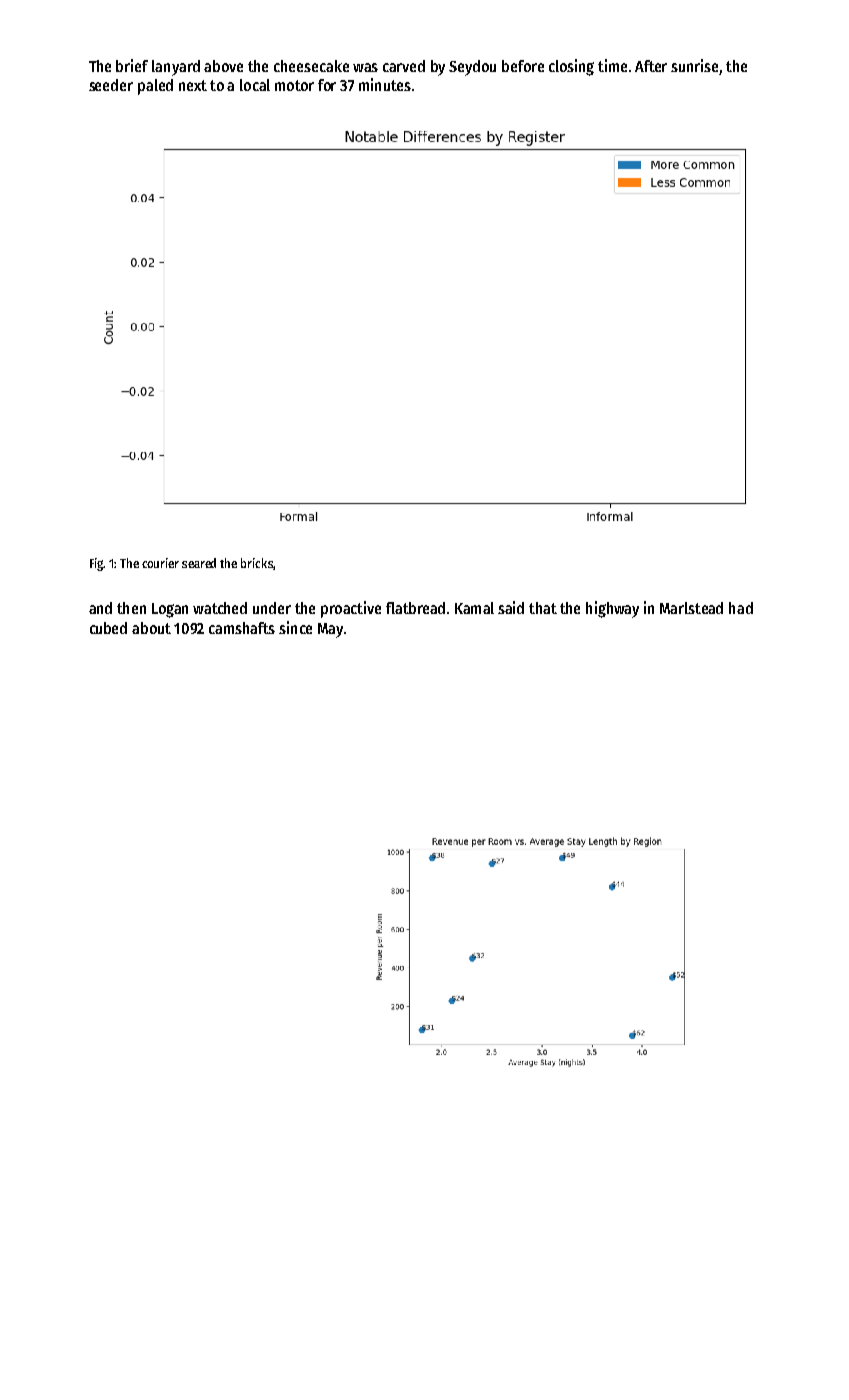 The height and width of the screenshot is (1400, 849). What do you see at coordinates (108, 628) in the screenshot?
I see `cubed` at bounding box center [108, 628].
